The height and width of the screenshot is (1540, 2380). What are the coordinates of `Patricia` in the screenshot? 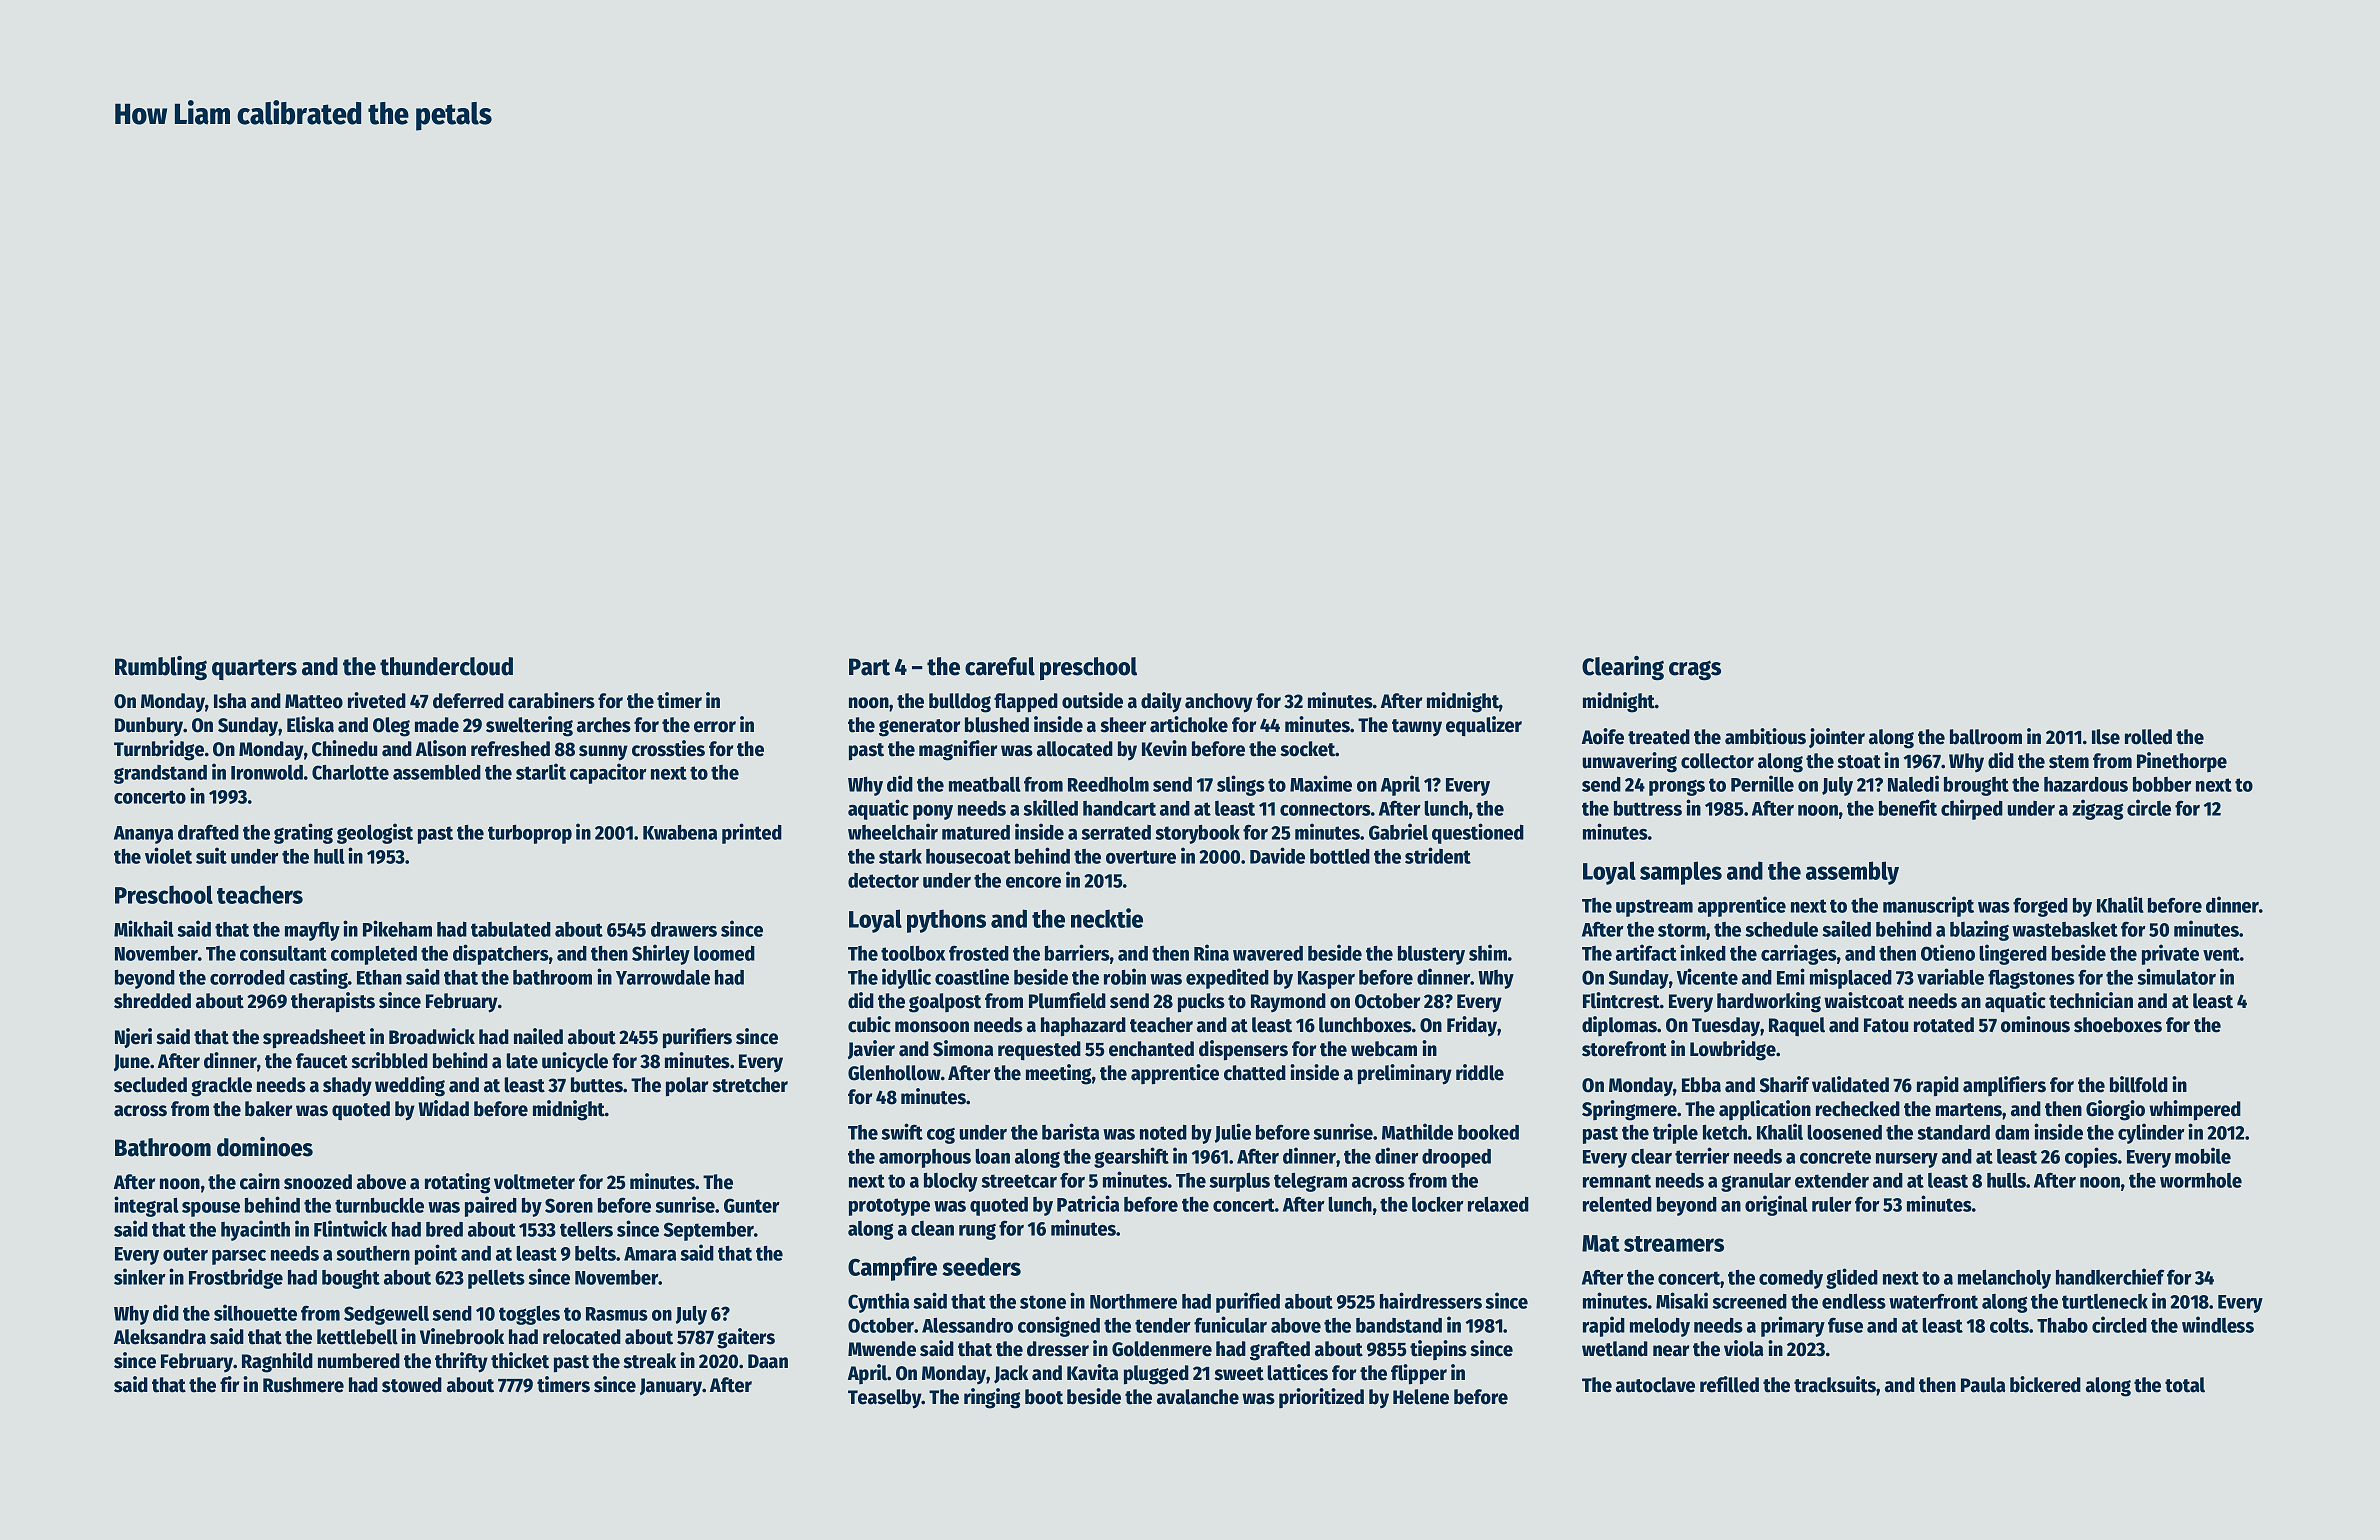 It's located at (1088, 1203).
